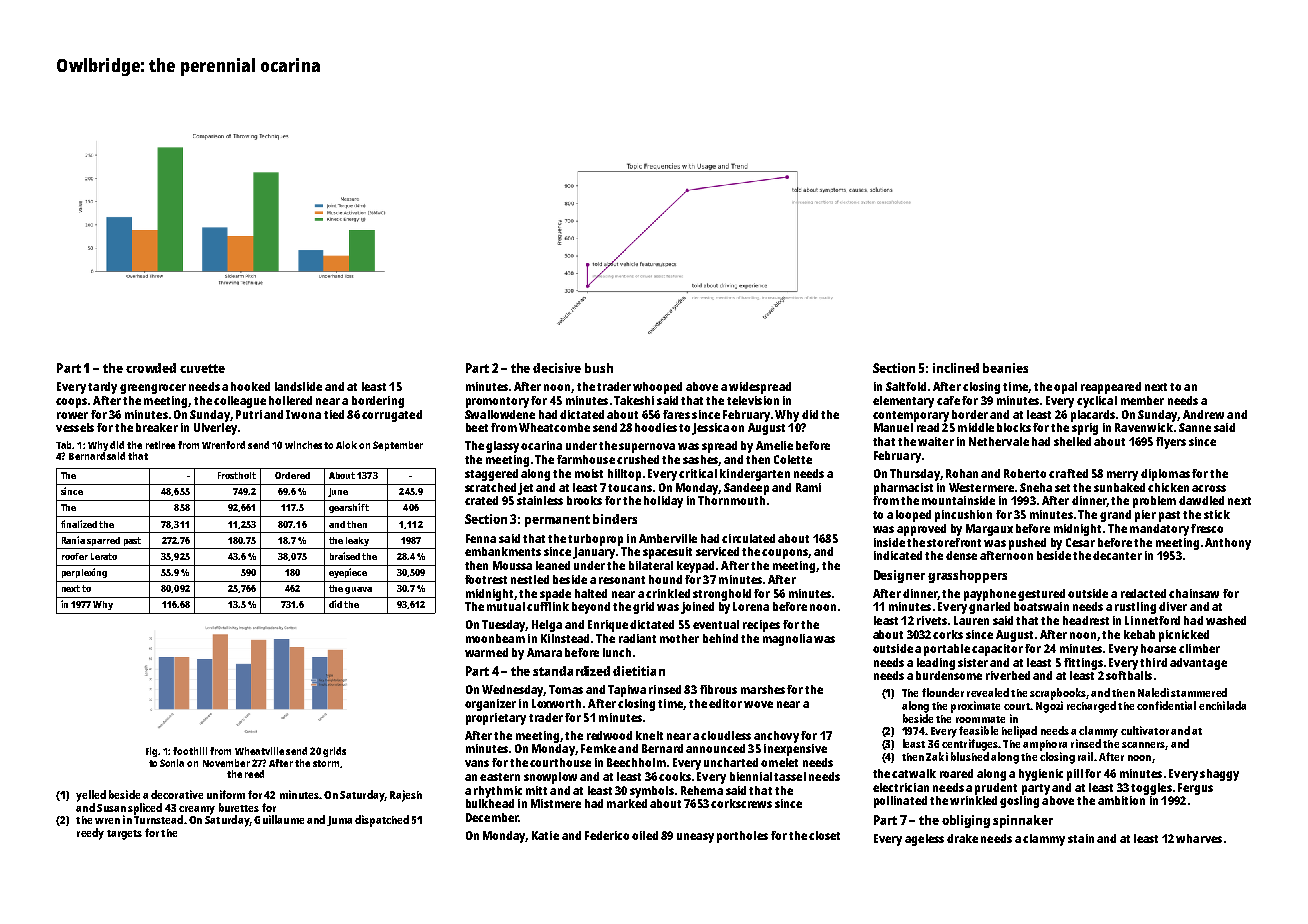 This image has height=924, width=1308. Describe the element at coordinates (726, 735) in the image. I see `cloudless` at that location.
